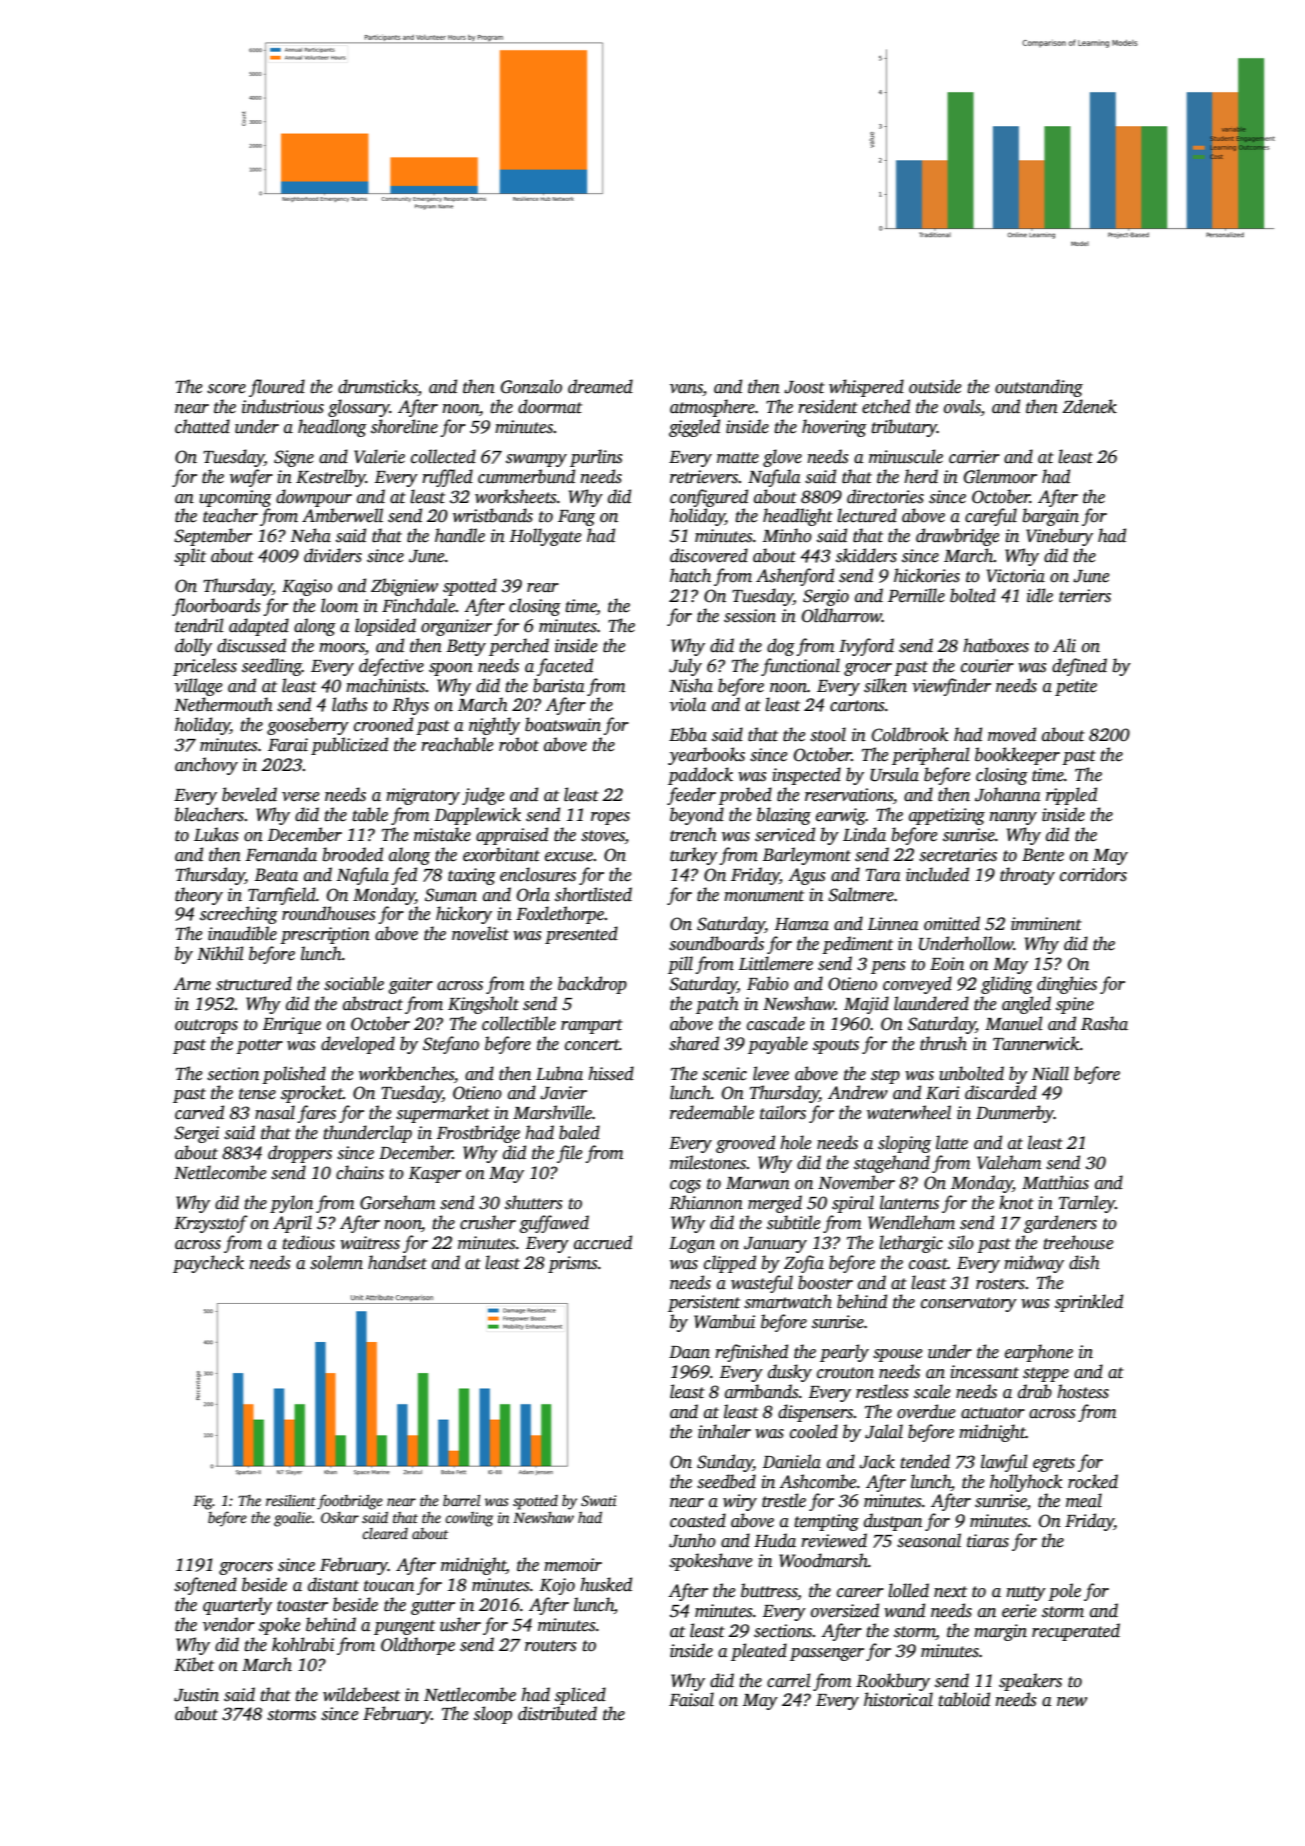  I want to click on Sergei, so click(196, 1134).
